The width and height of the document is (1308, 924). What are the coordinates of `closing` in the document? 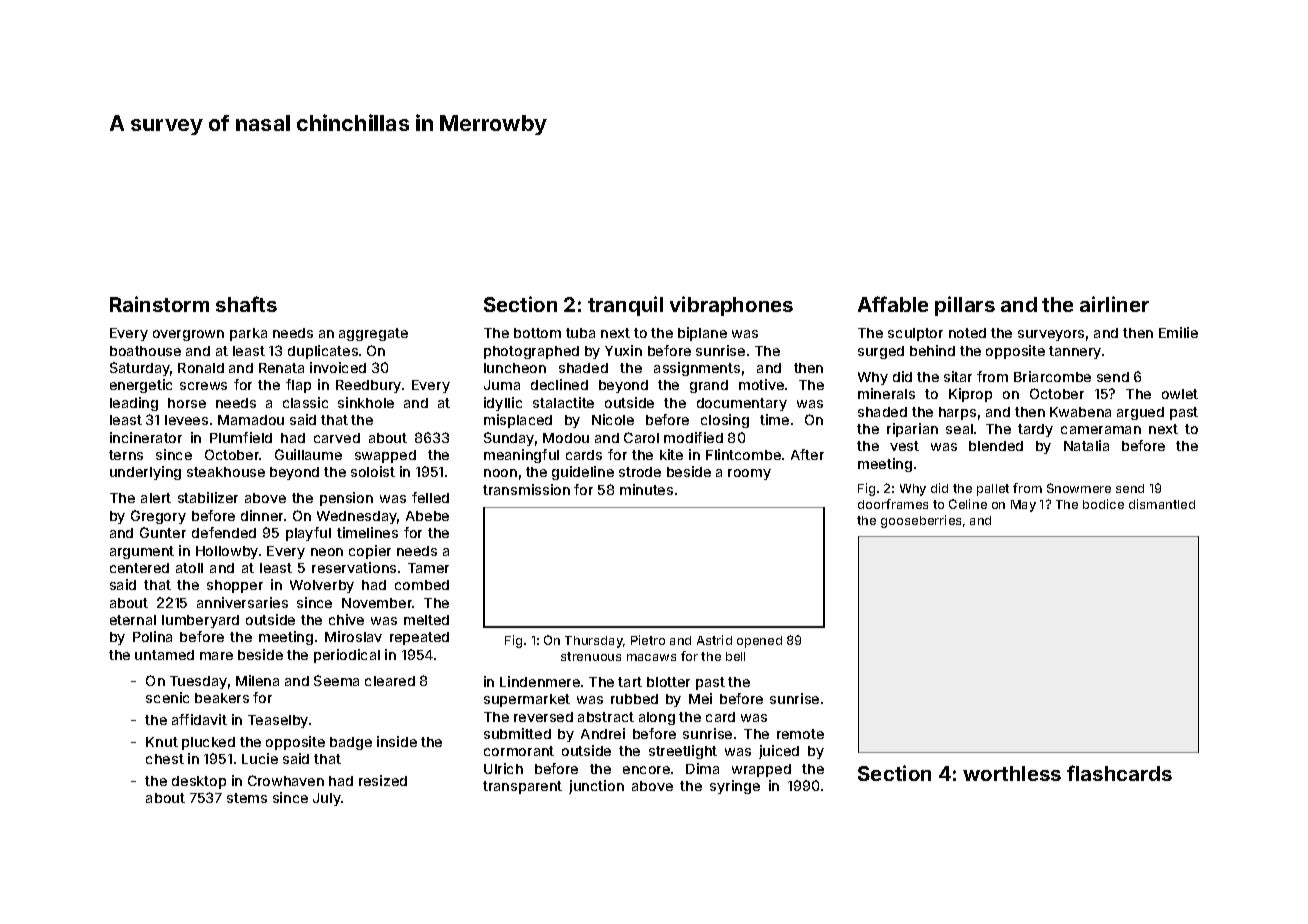 It's located at (725, 421).
